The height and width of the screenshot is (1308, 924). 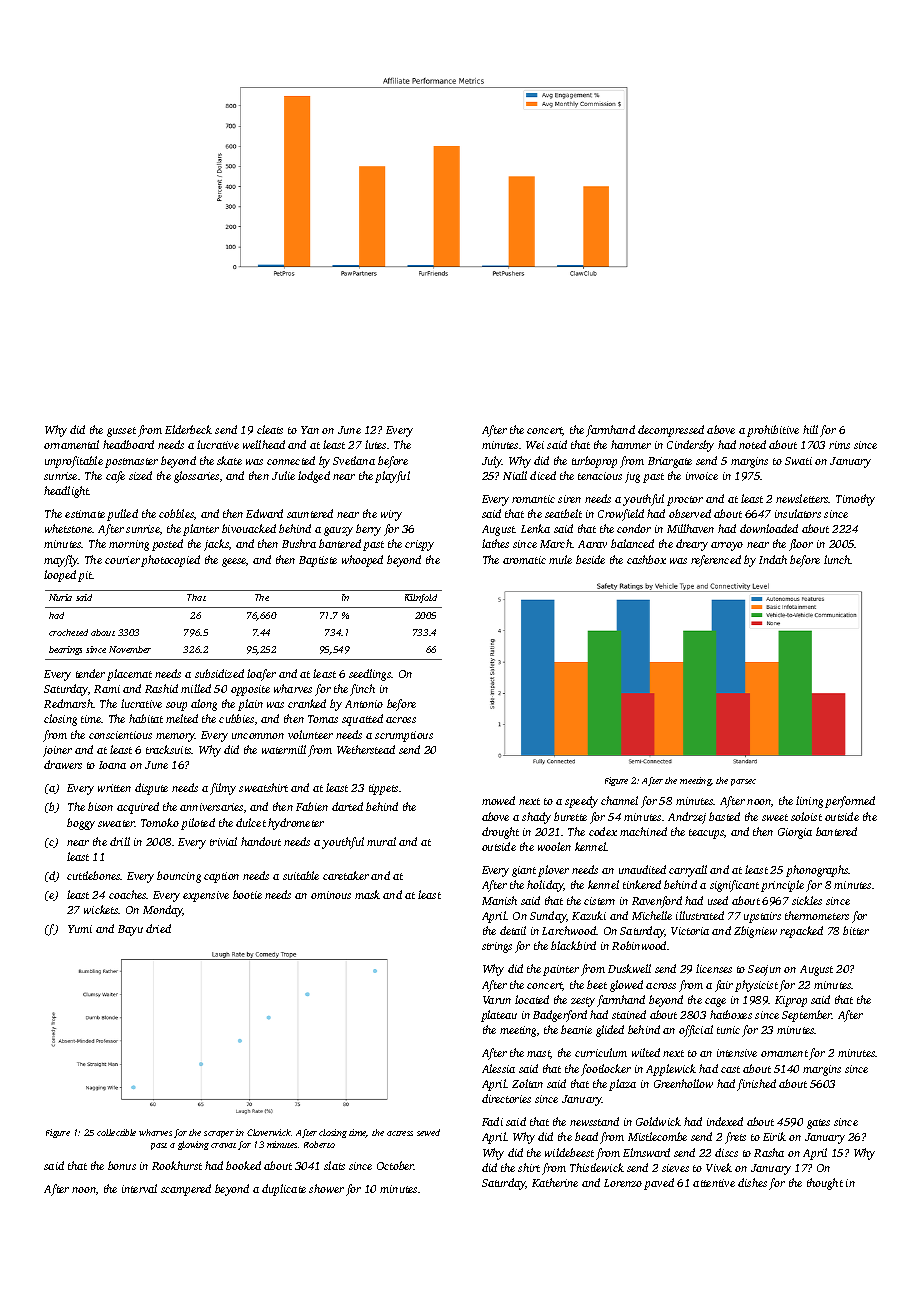 What do you see at coordinates (837, 559) in the screenshot?
I see `lunch` at bounding box center [837, 559].
